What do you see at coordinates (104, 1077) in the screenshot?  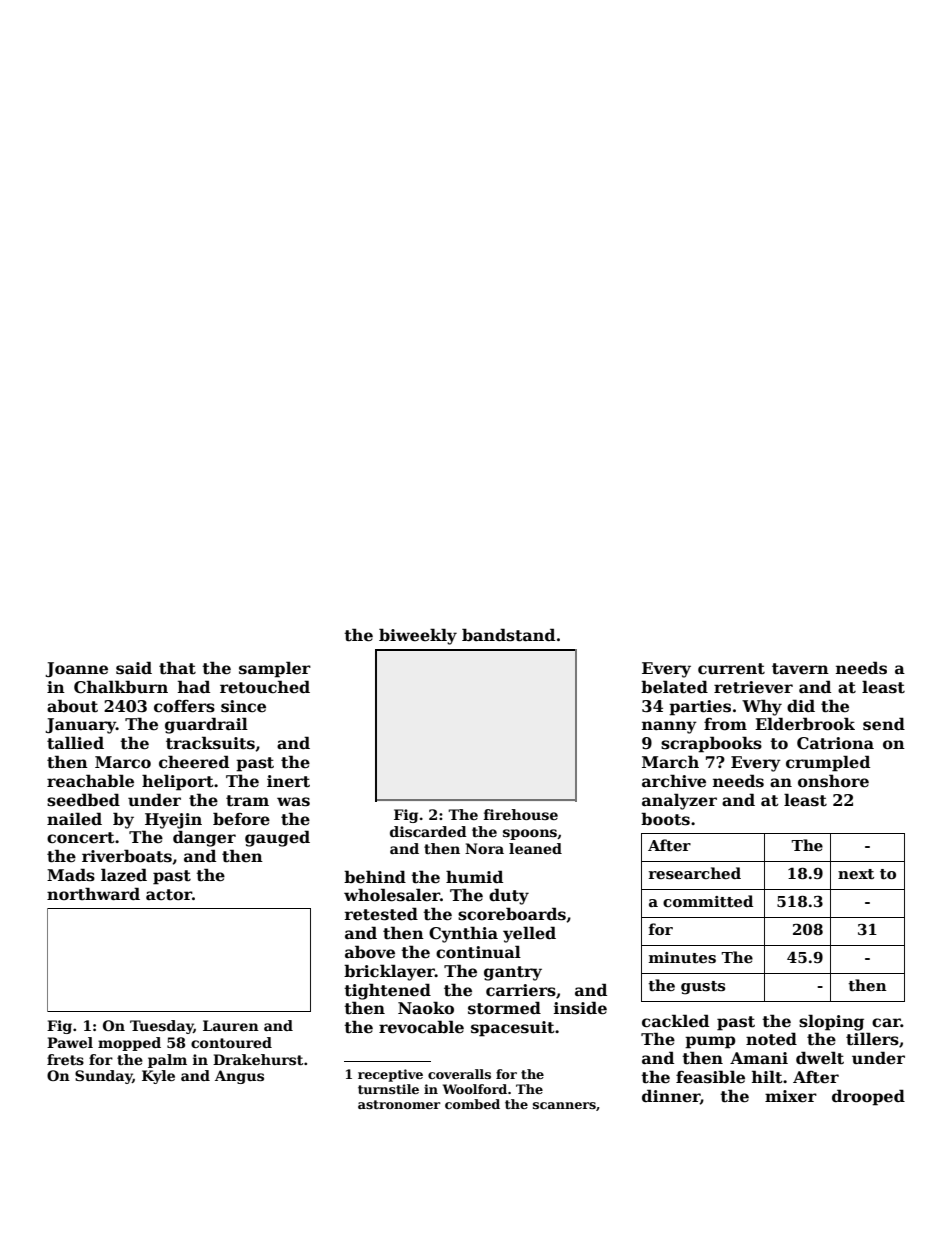 I see `Sunday` at bounding box center [104, 1077].
